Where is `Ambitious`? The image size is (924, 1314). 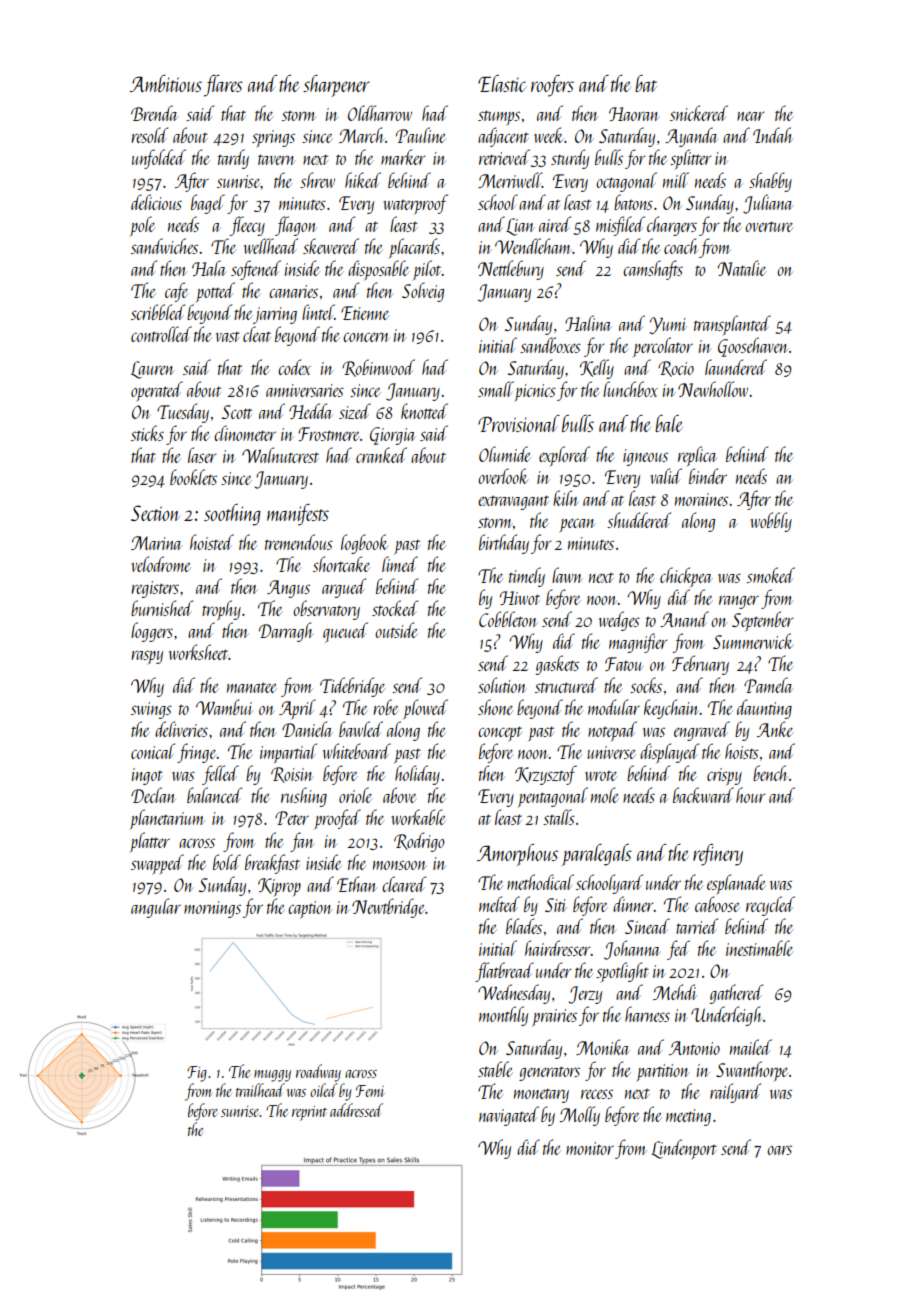 Ambitious is located at coordinates (166, 83).
